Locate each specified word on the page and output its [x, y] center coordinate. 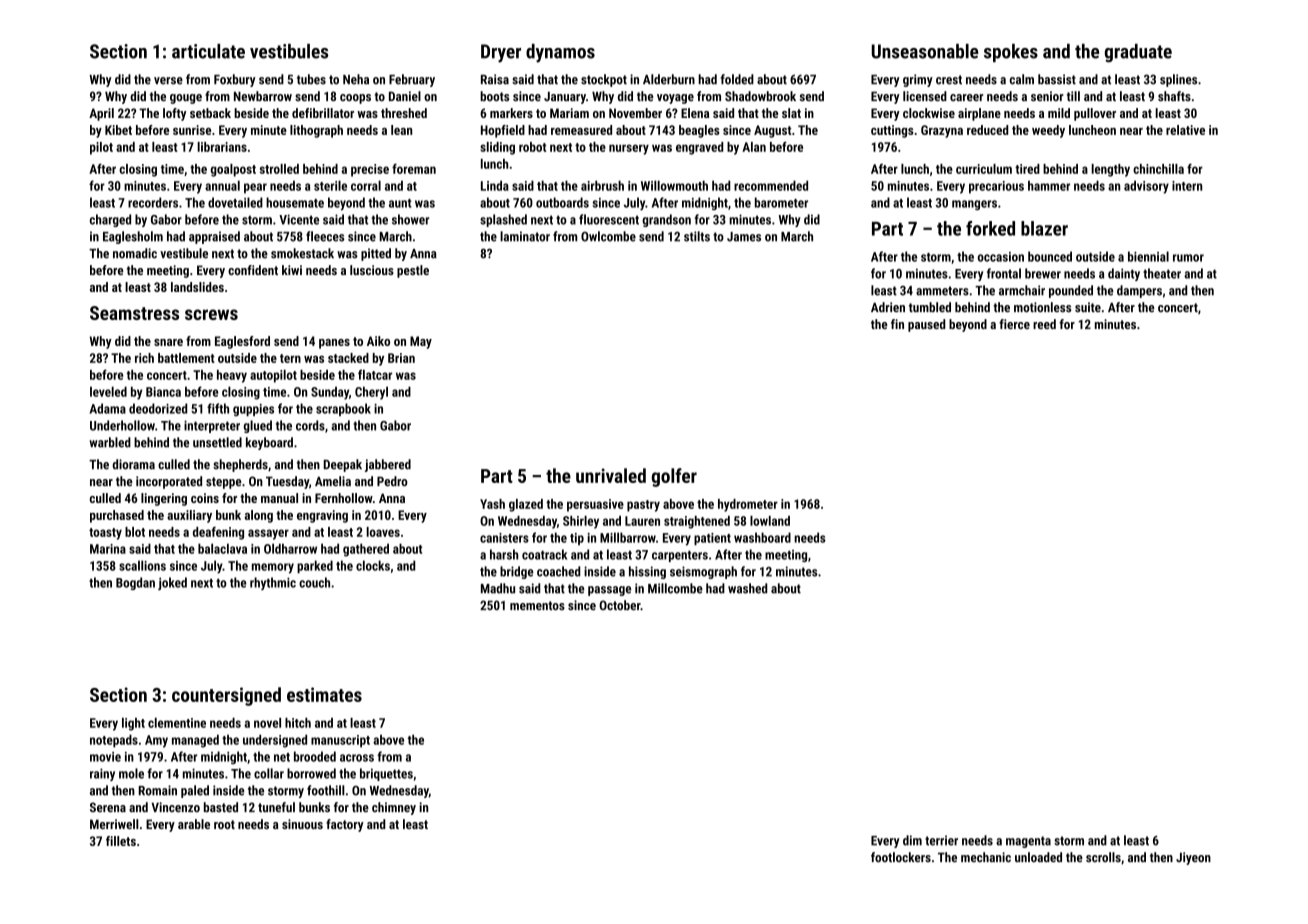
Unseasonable [925, 51]
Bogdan [135, 583]
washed [747, 588]
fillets [121, 841]
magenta [1028, 842]
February [412, 80]
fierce [1014, 324]
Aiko [378, 341]
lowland [770, 521]
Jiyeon [1193, 858]
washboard [762, 537]
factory [345, 825]
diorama [133, 464]
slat [791, 113]
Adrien [888, 307]
